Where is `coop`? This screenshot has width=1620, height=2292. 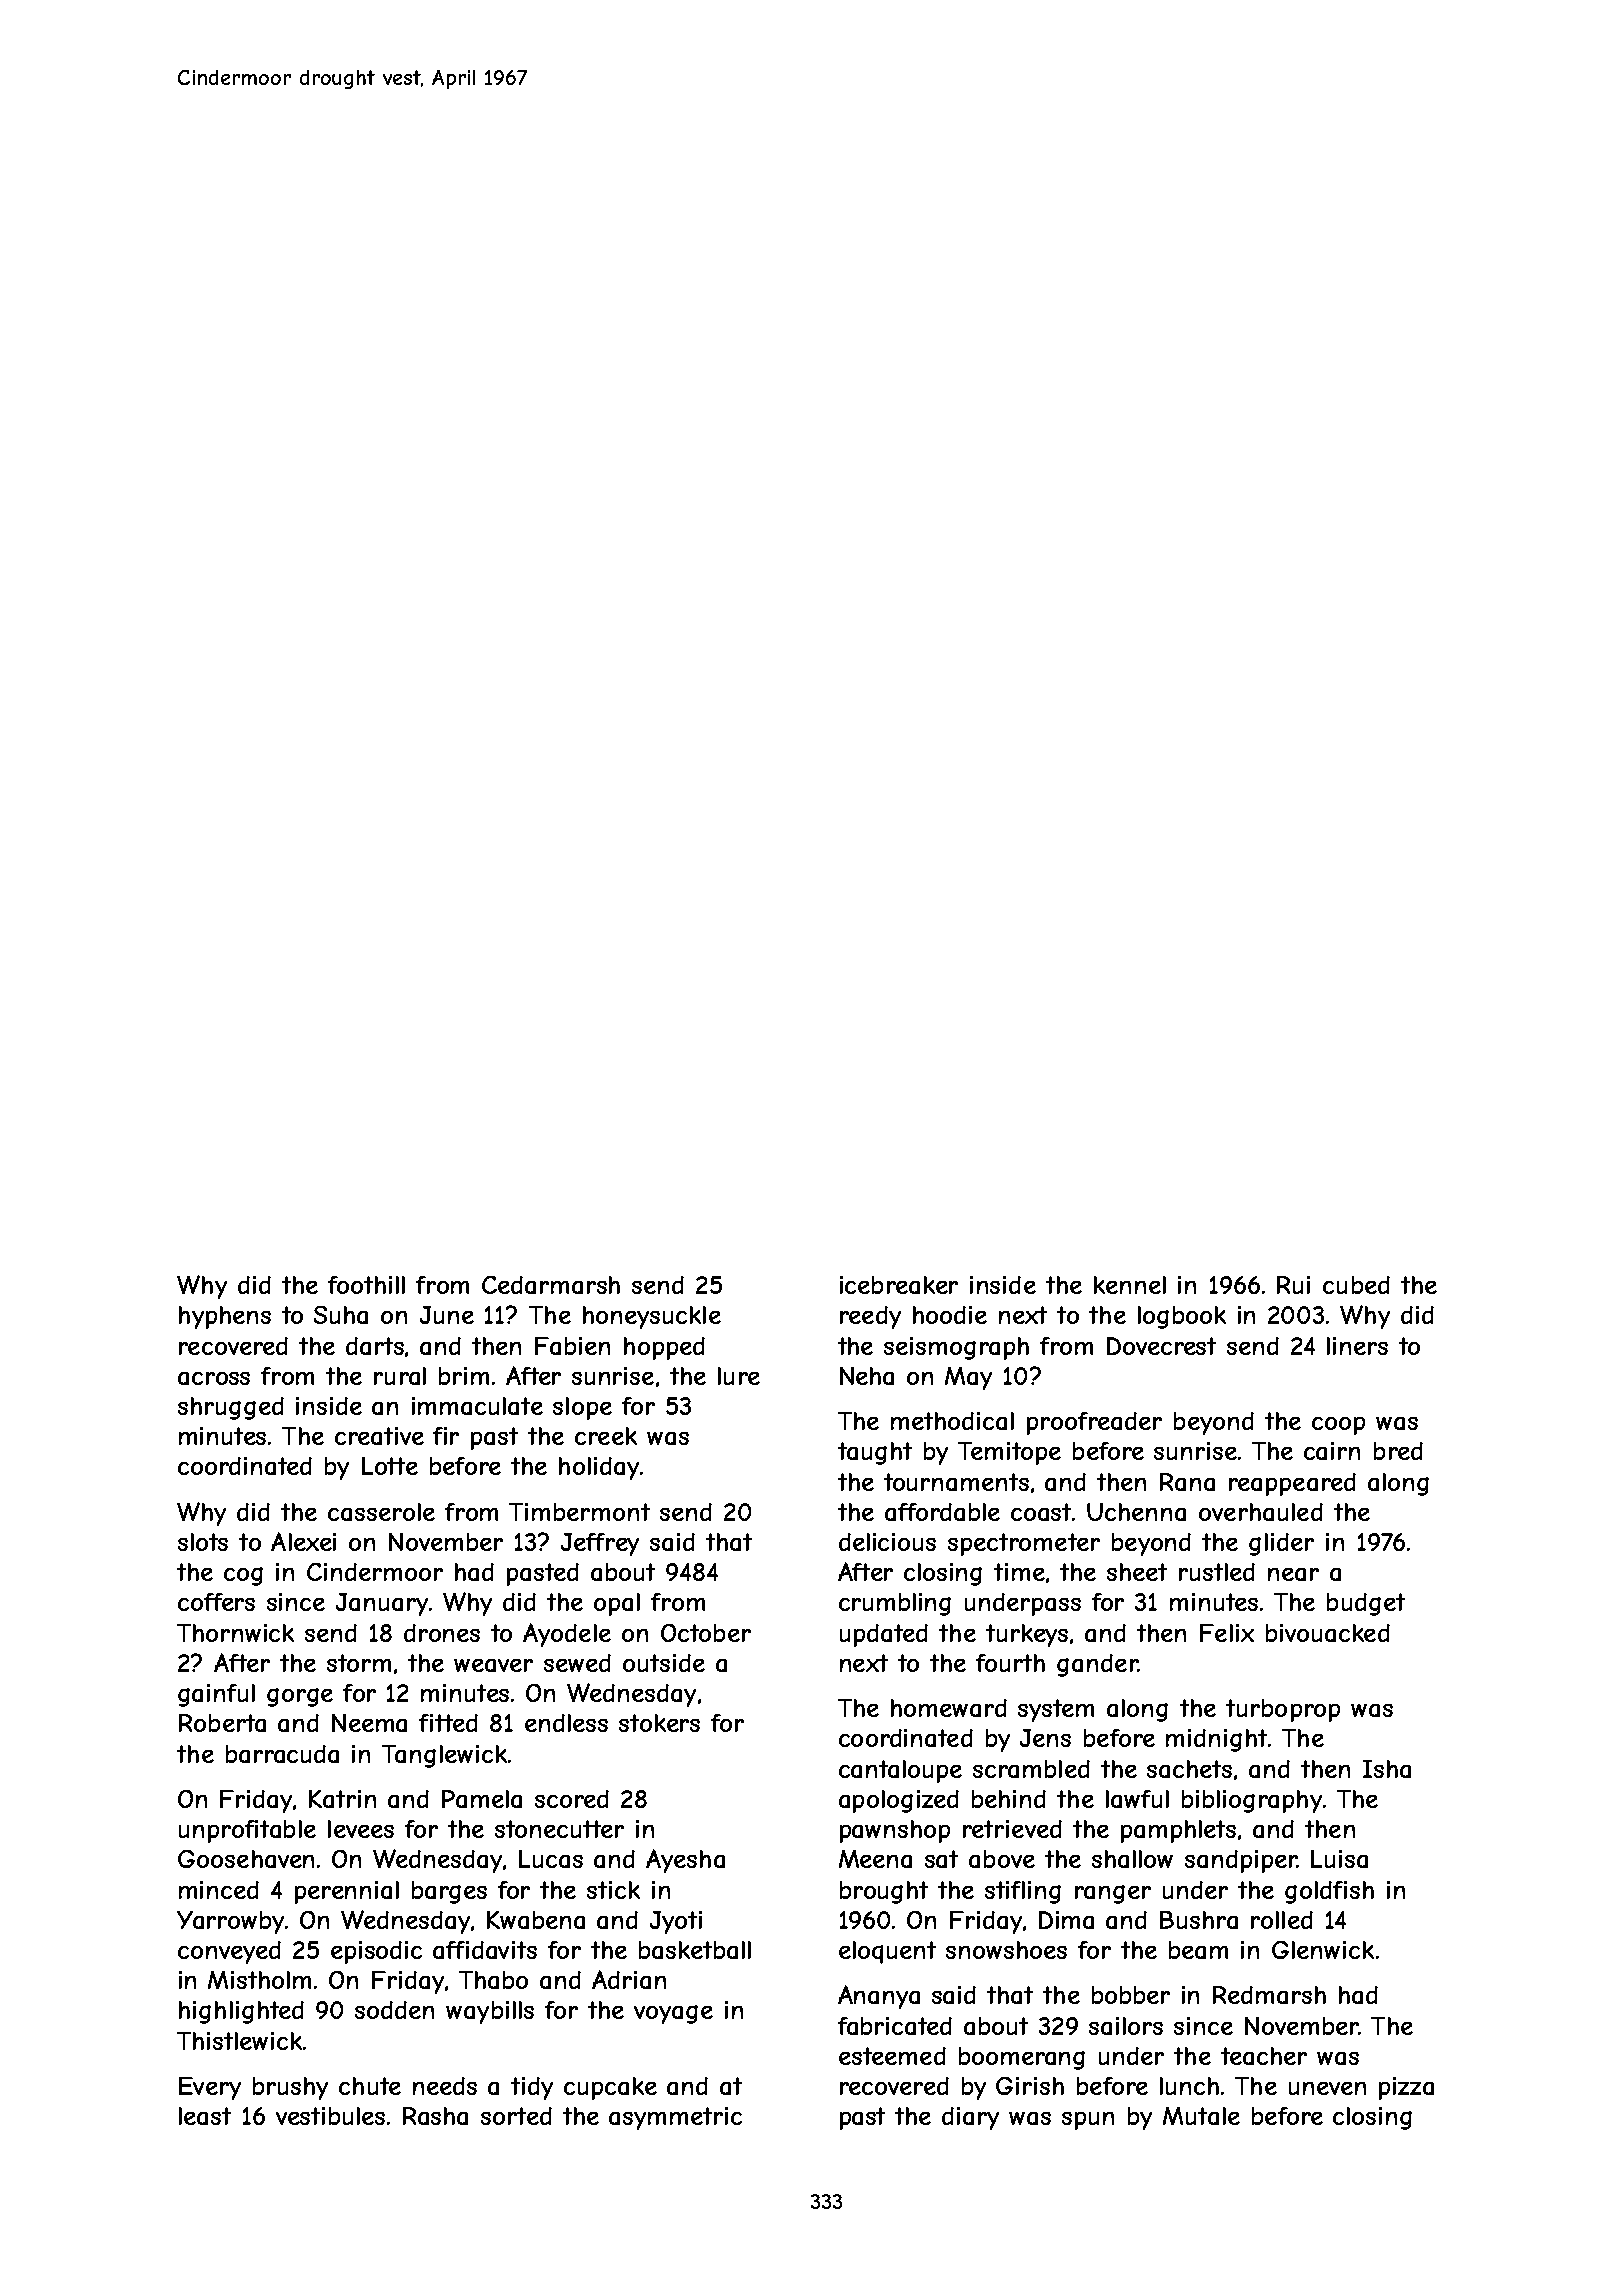
coop is located at coordinates (1338, 1426).
